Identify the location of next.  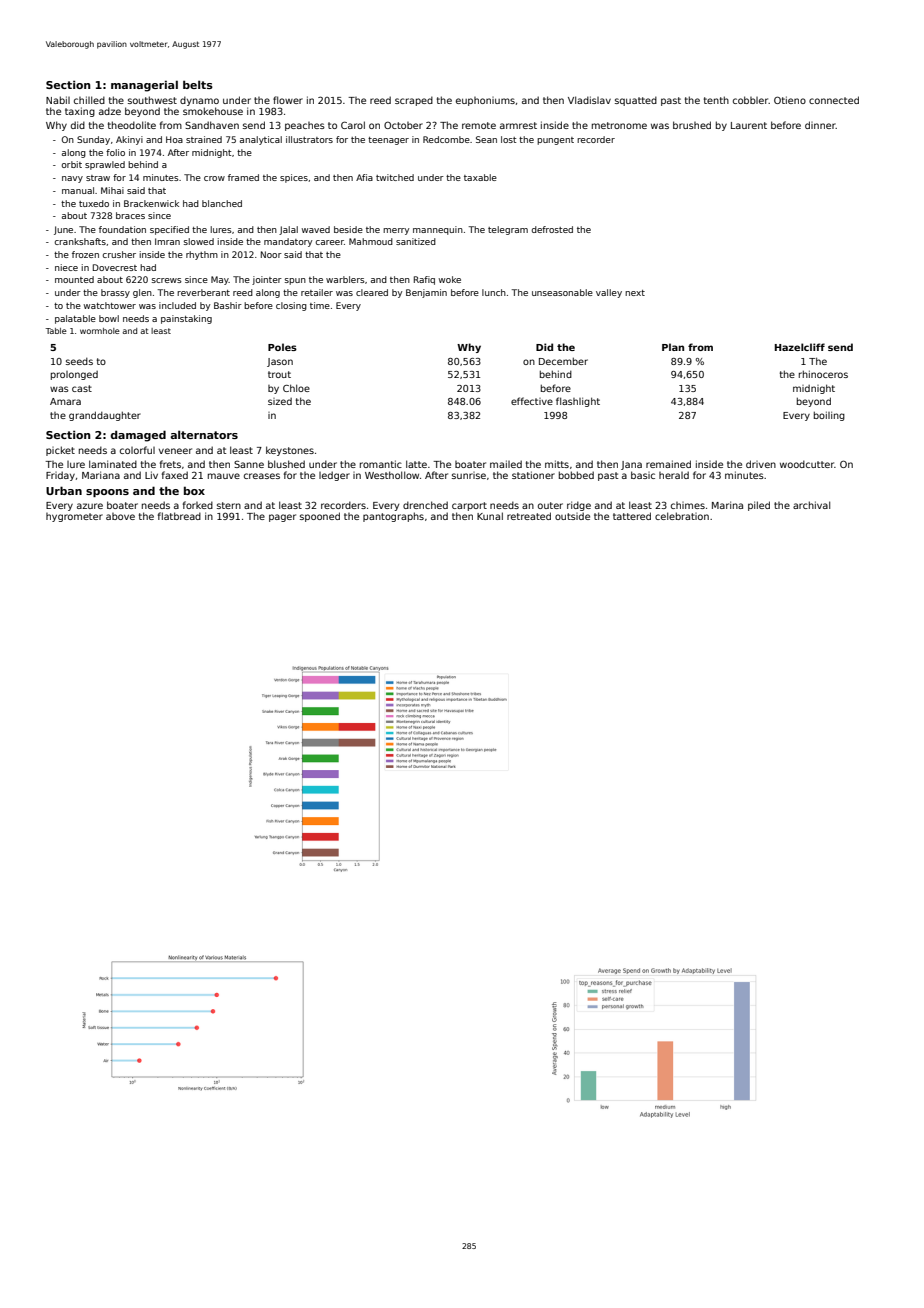
(635, 293).
